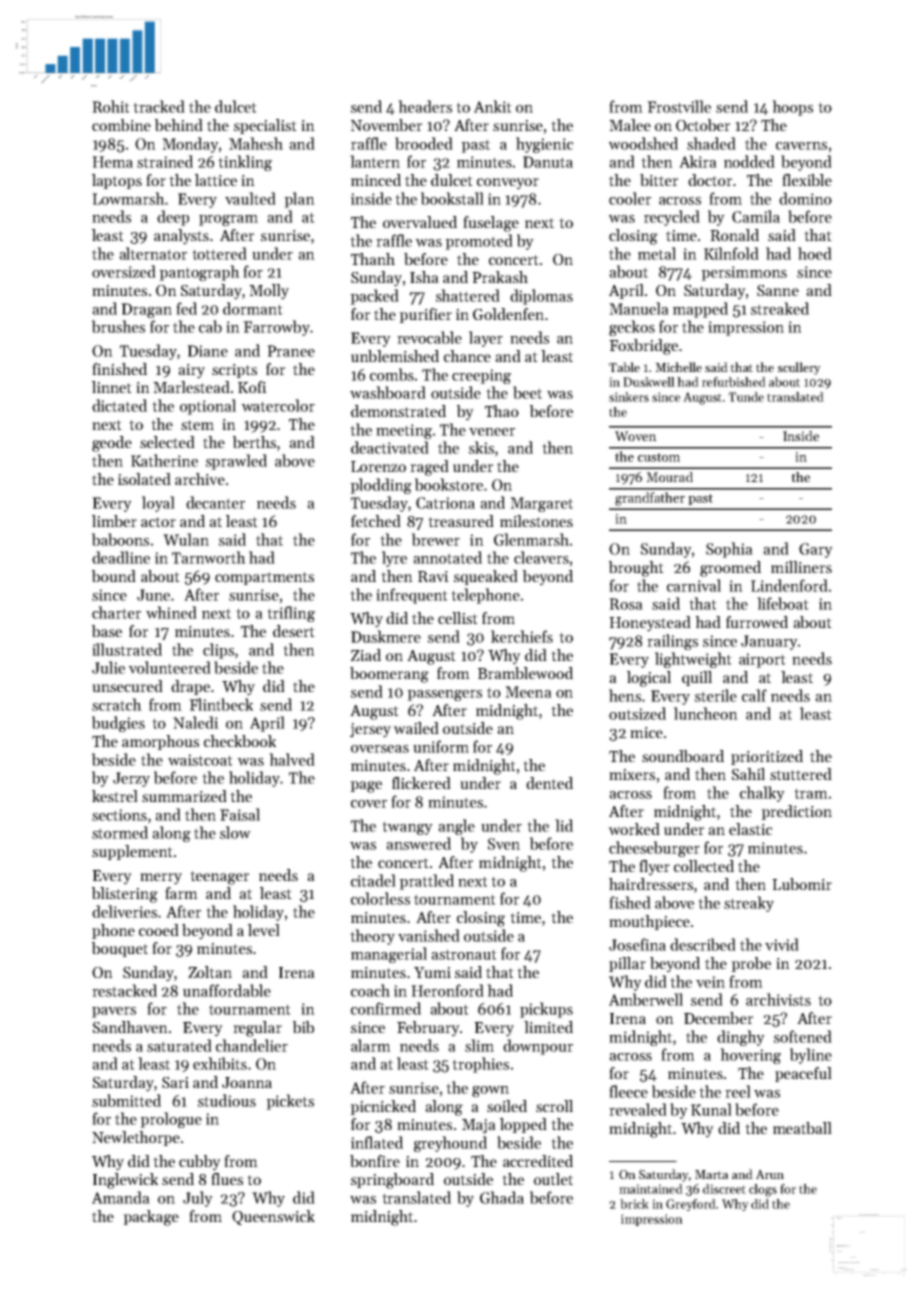 The height and width of the screenshot is (1308, 924). What do you see at coordinates (151, 1218) in the screenshot?
I see `package` at bounding box center [151, 1218].
